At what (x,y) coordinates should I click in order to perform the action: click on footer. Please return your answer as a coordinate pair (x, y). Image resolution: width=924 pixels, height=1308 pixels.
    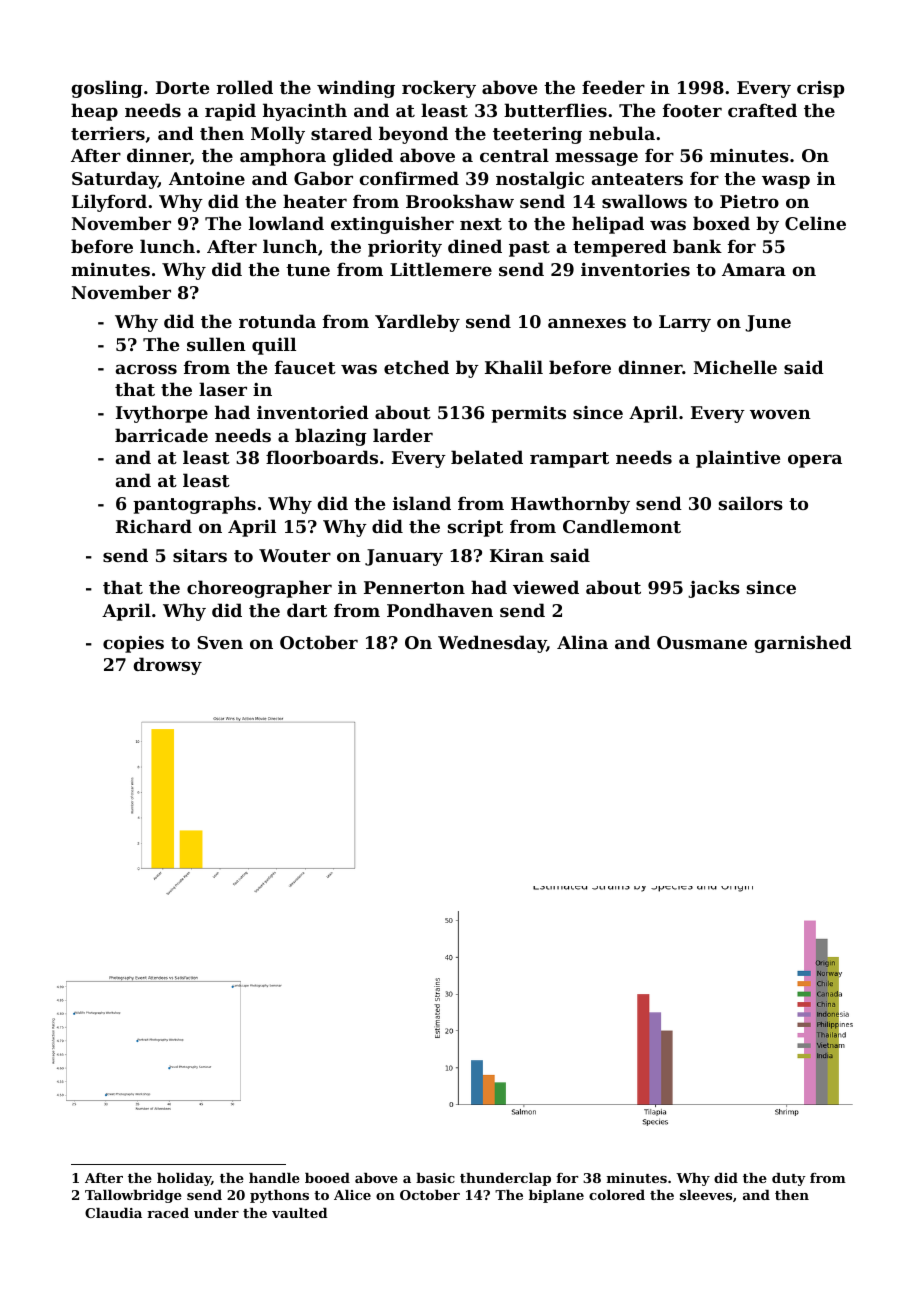
    Looking at the image, I should click on (692, 110).
